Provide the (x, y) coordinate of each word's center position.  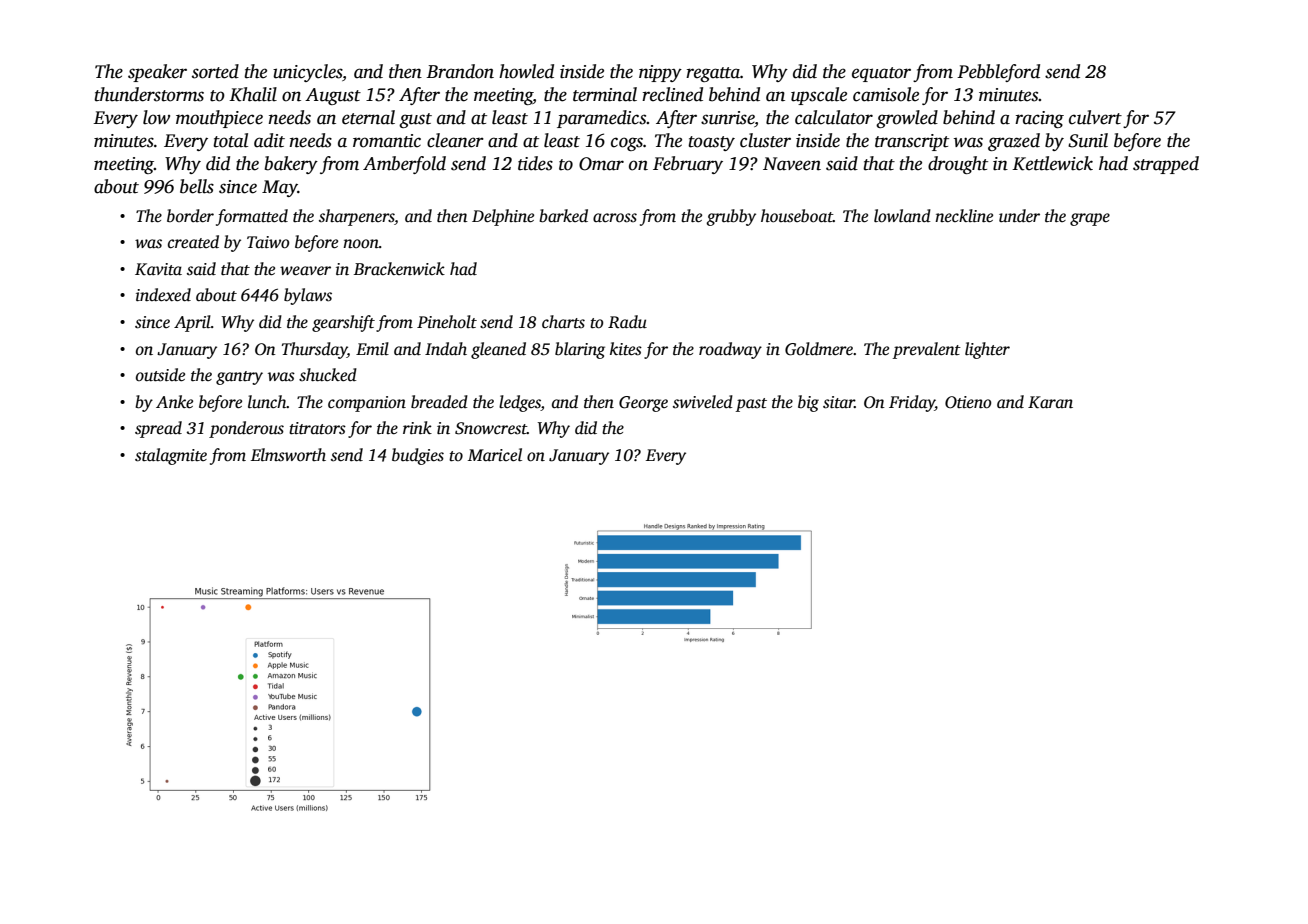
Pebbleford (998, 73)
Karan (1050, 402)
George (643, 404)
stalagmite (171, 456)
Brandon (460, 71)
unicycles (307, 73)
